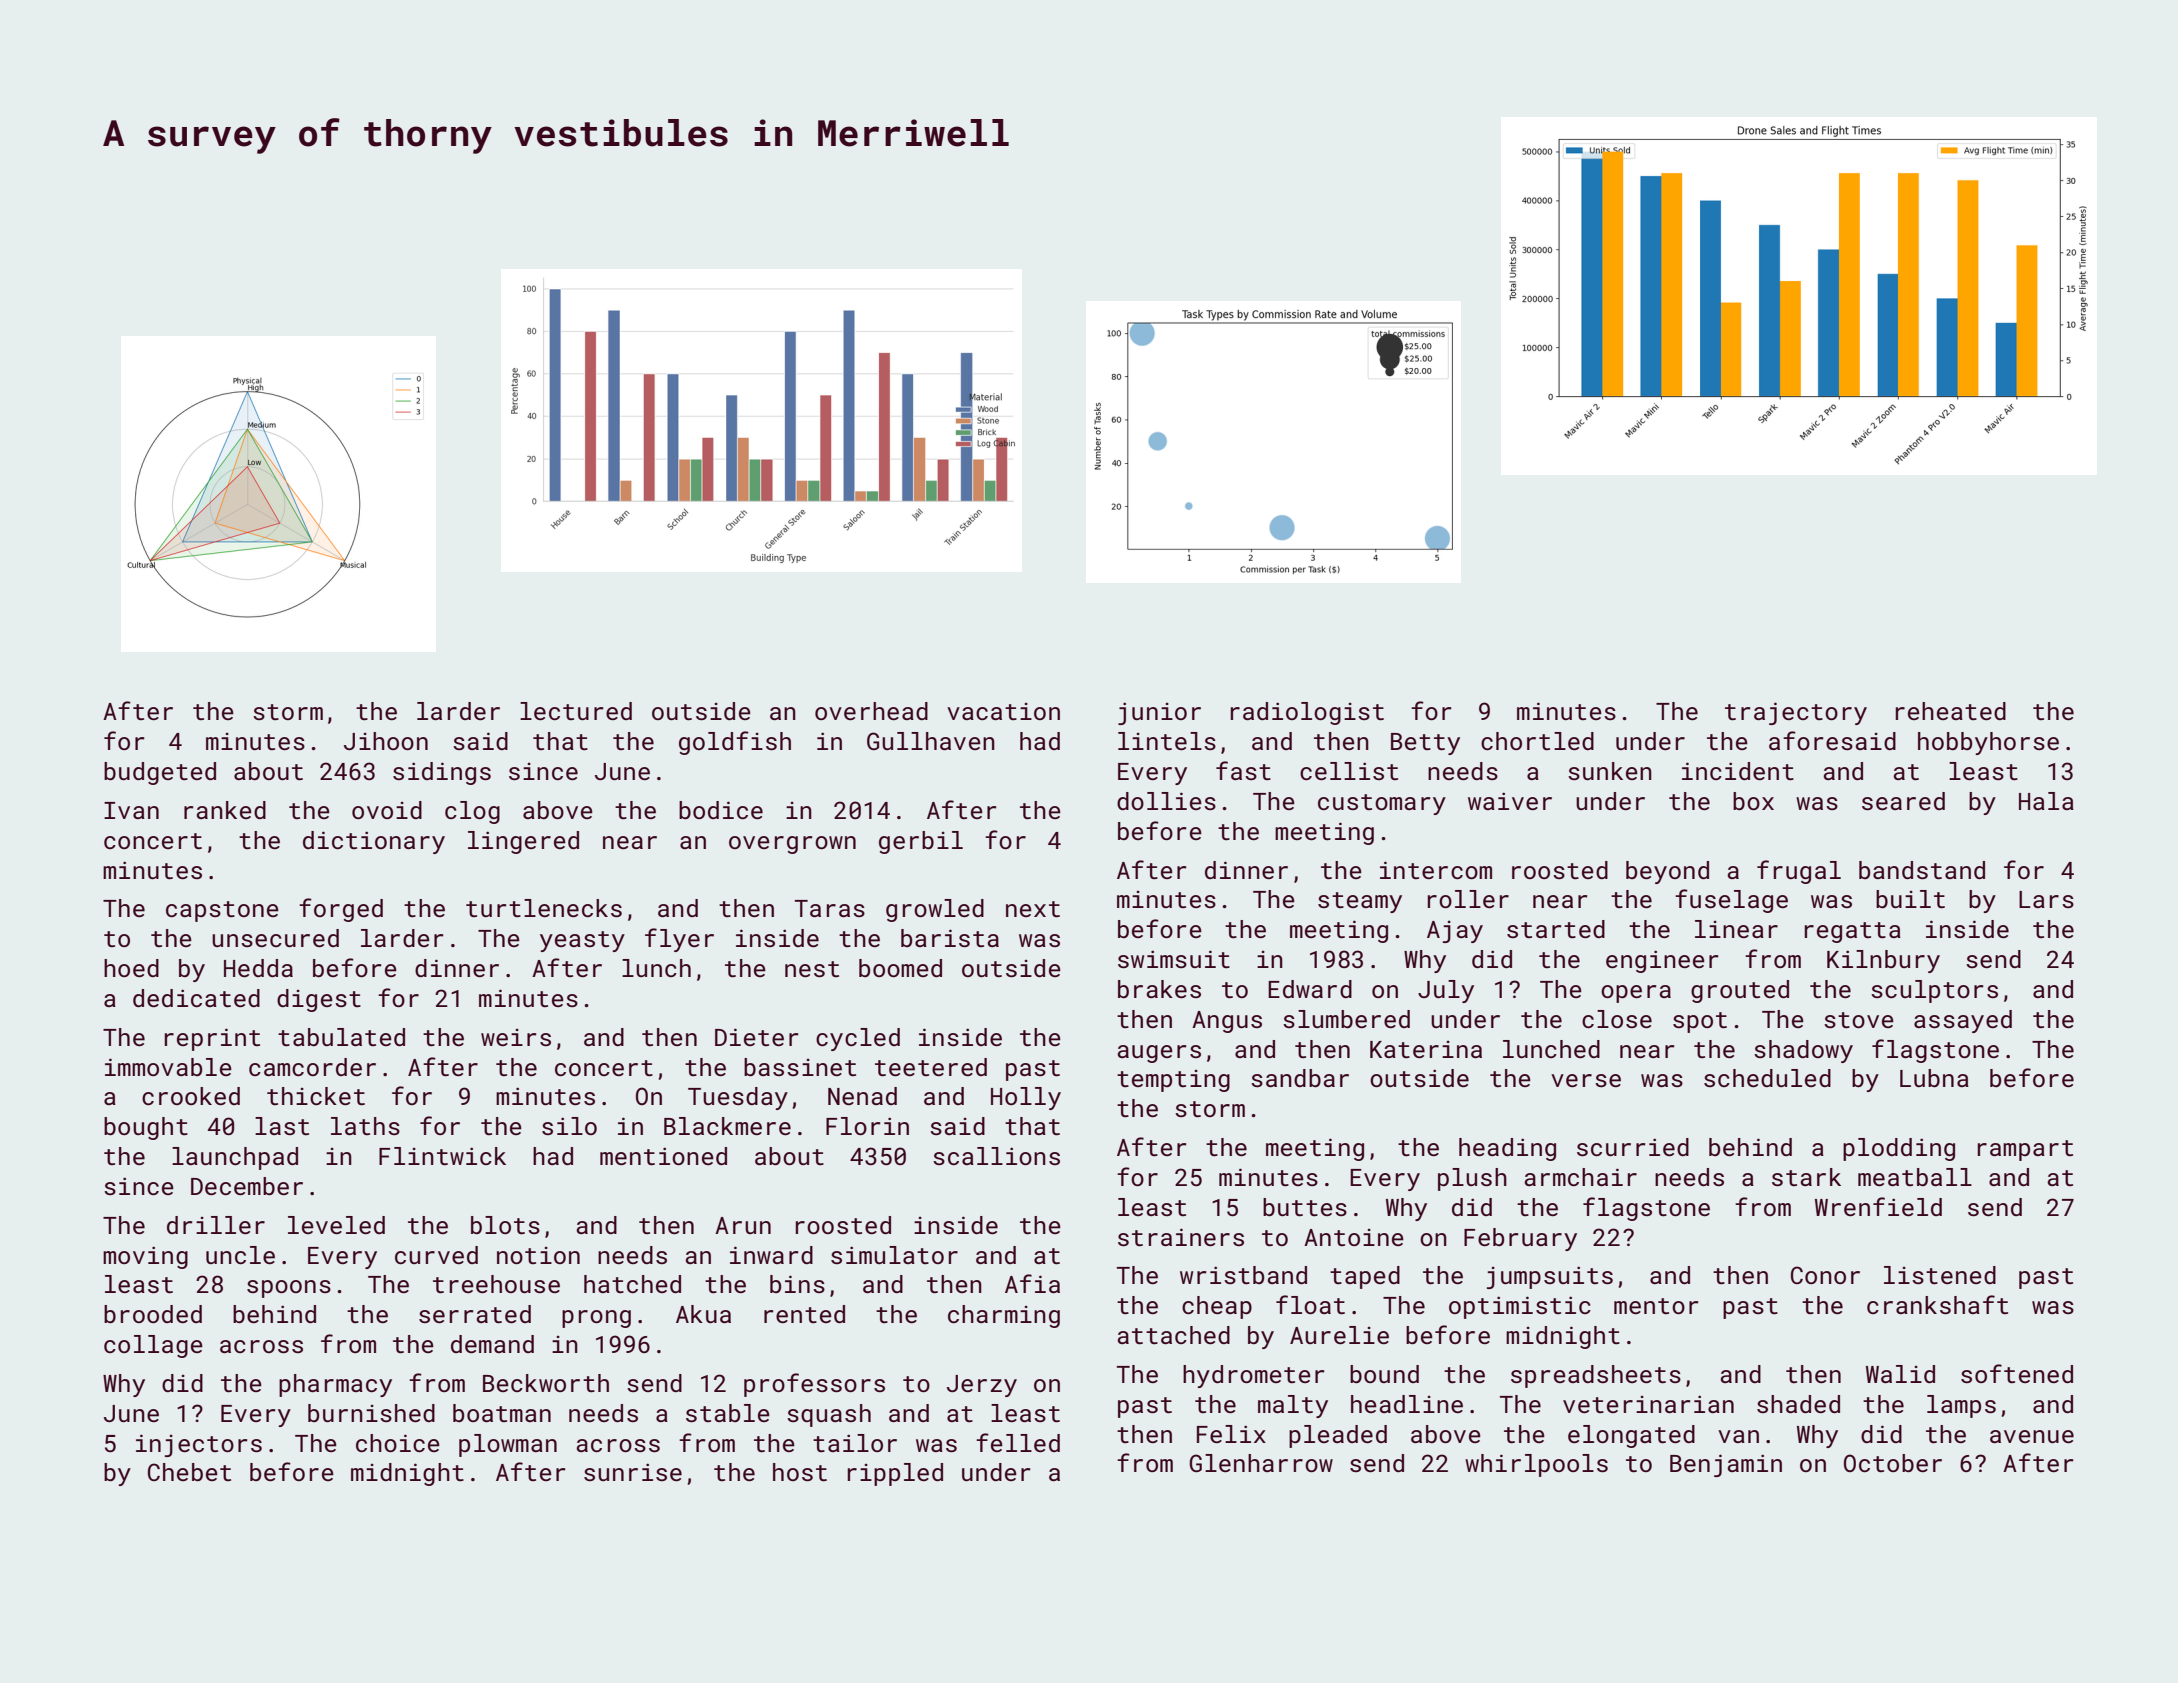 The image size is (2178, 1683). Describe the element at coordinates (1825, 1275) in the screenshot. I see `Conor` at that location.
